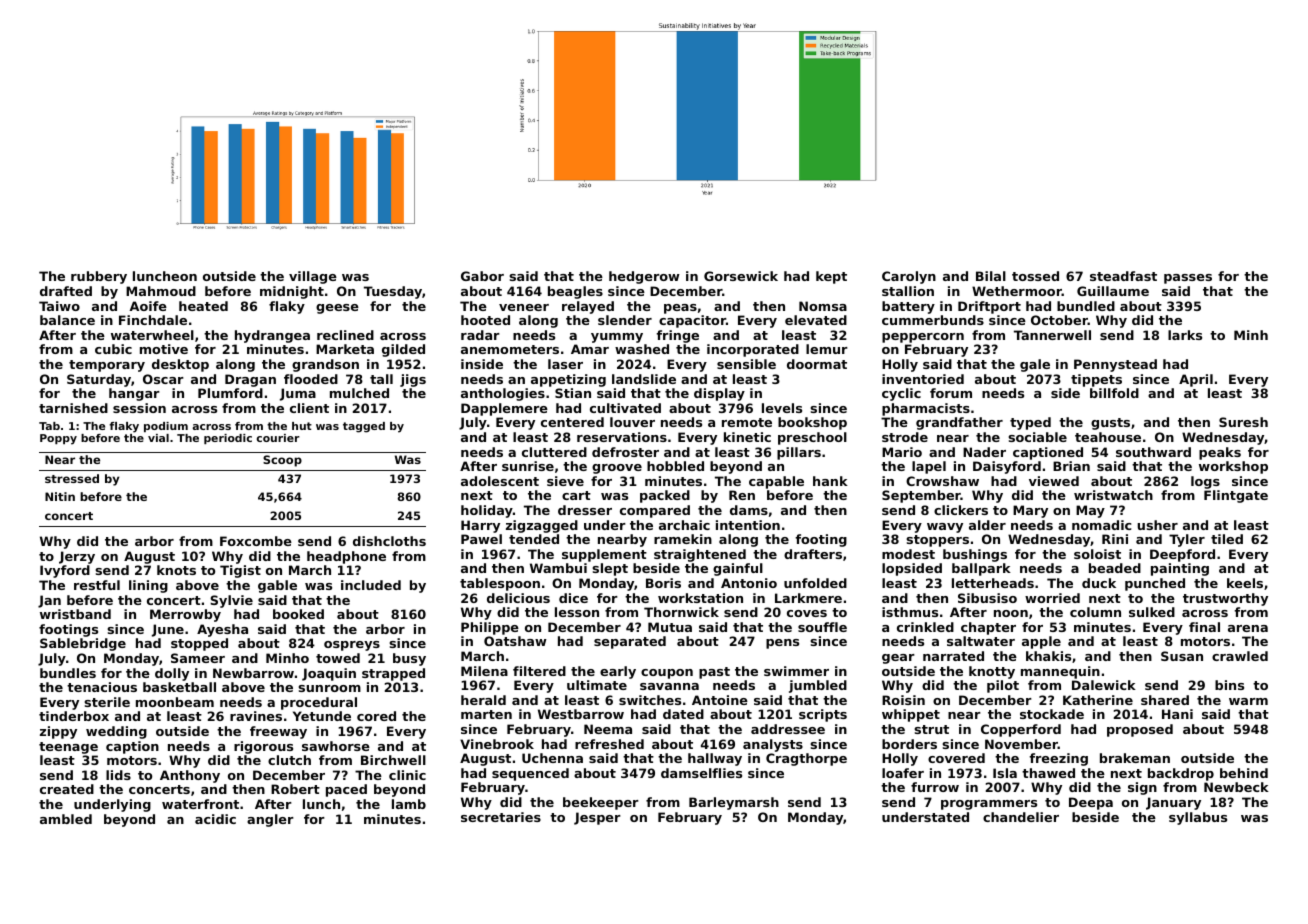  What do you see at coordinates (282, 461) in the screenshot?
I see `Scoop` at bounding box center [282, 461].
